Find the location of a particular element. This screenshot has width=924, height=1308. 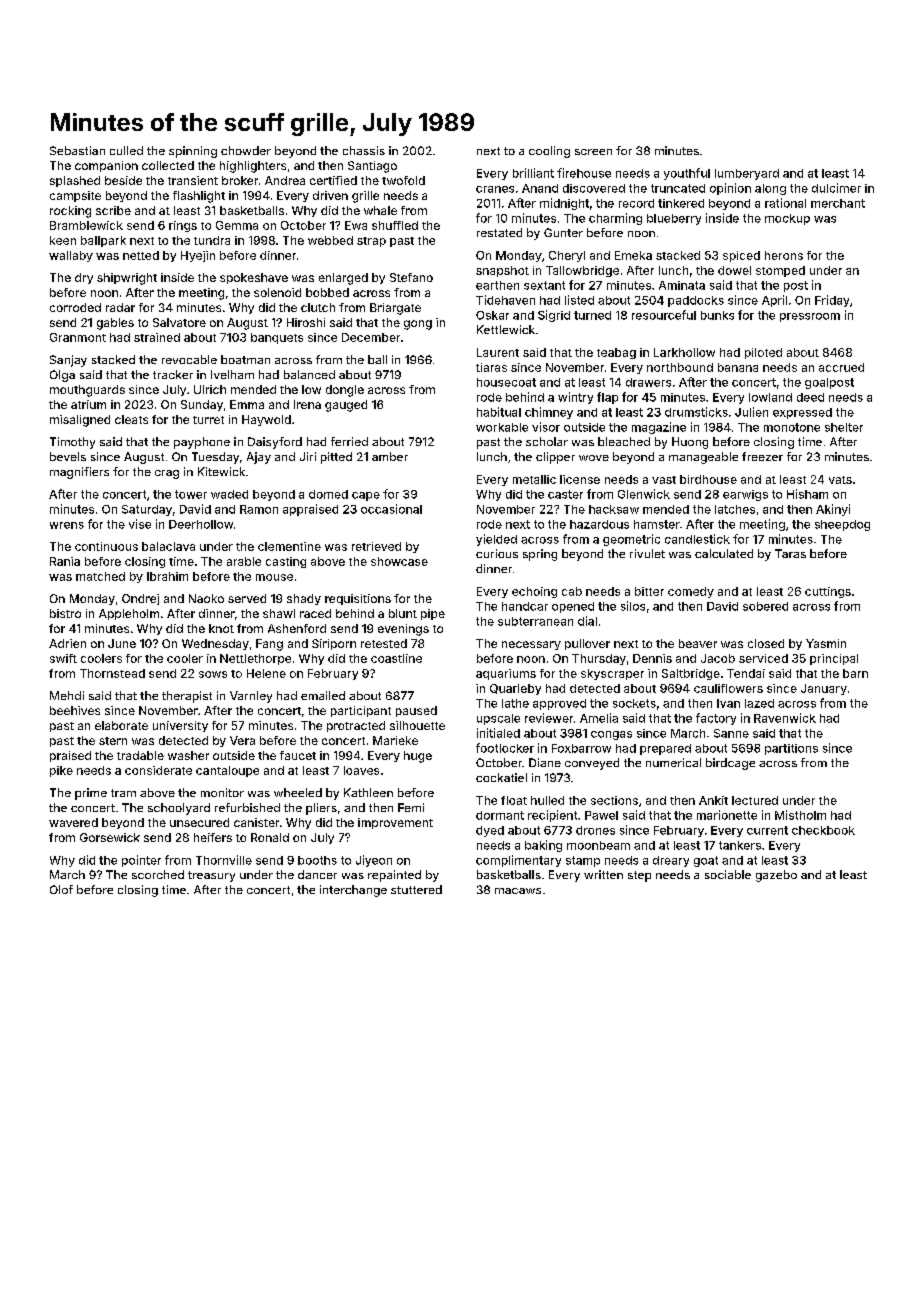

sobered is located at coordinates (765, 606).
